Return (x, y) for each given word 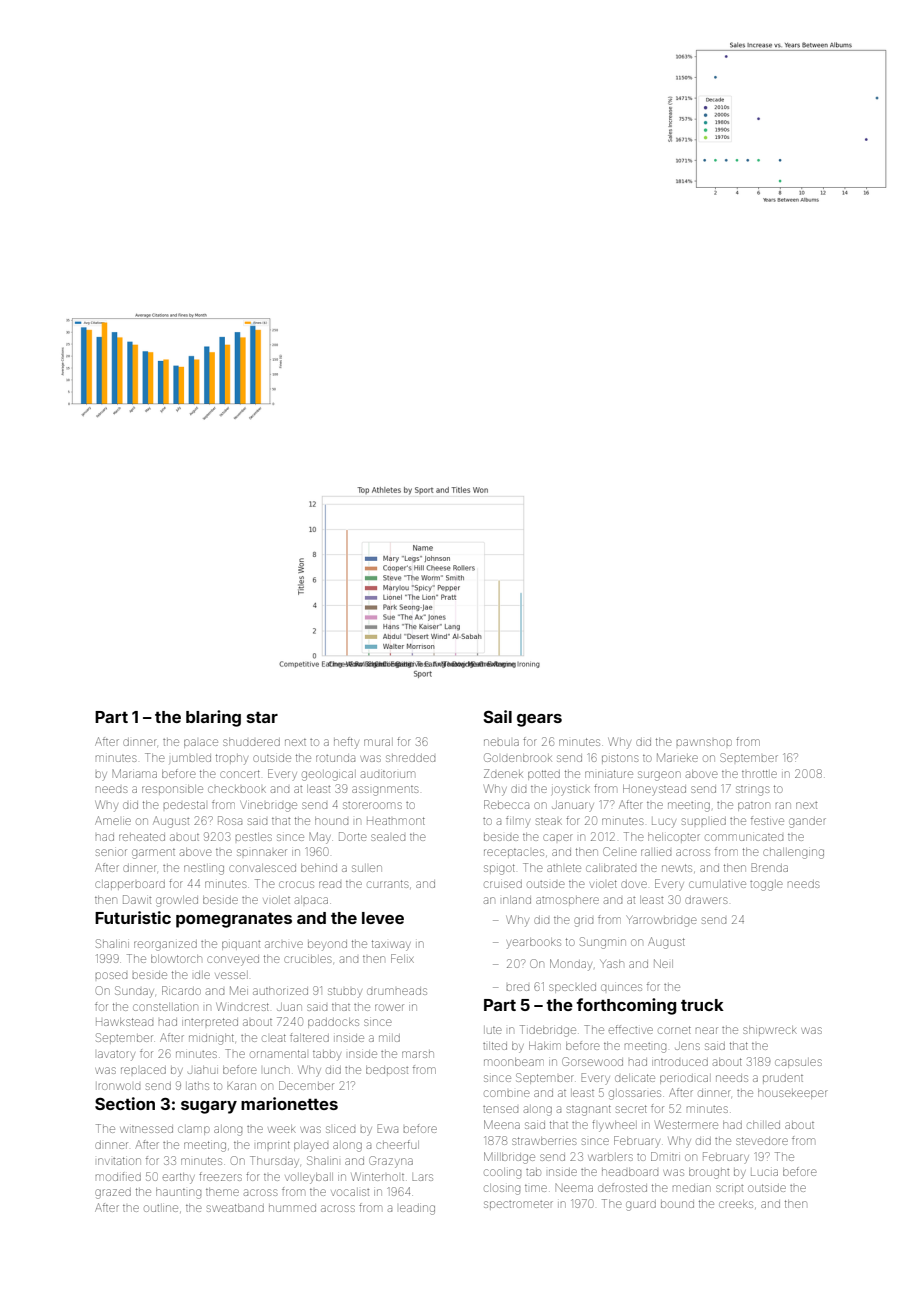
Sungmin (603, 943)
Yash (612, 964)
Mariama (135, 773)
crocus (296, 884)
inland (517, 900)
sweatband (235, 1208)
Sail (497, 716)
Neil (663, 963)
